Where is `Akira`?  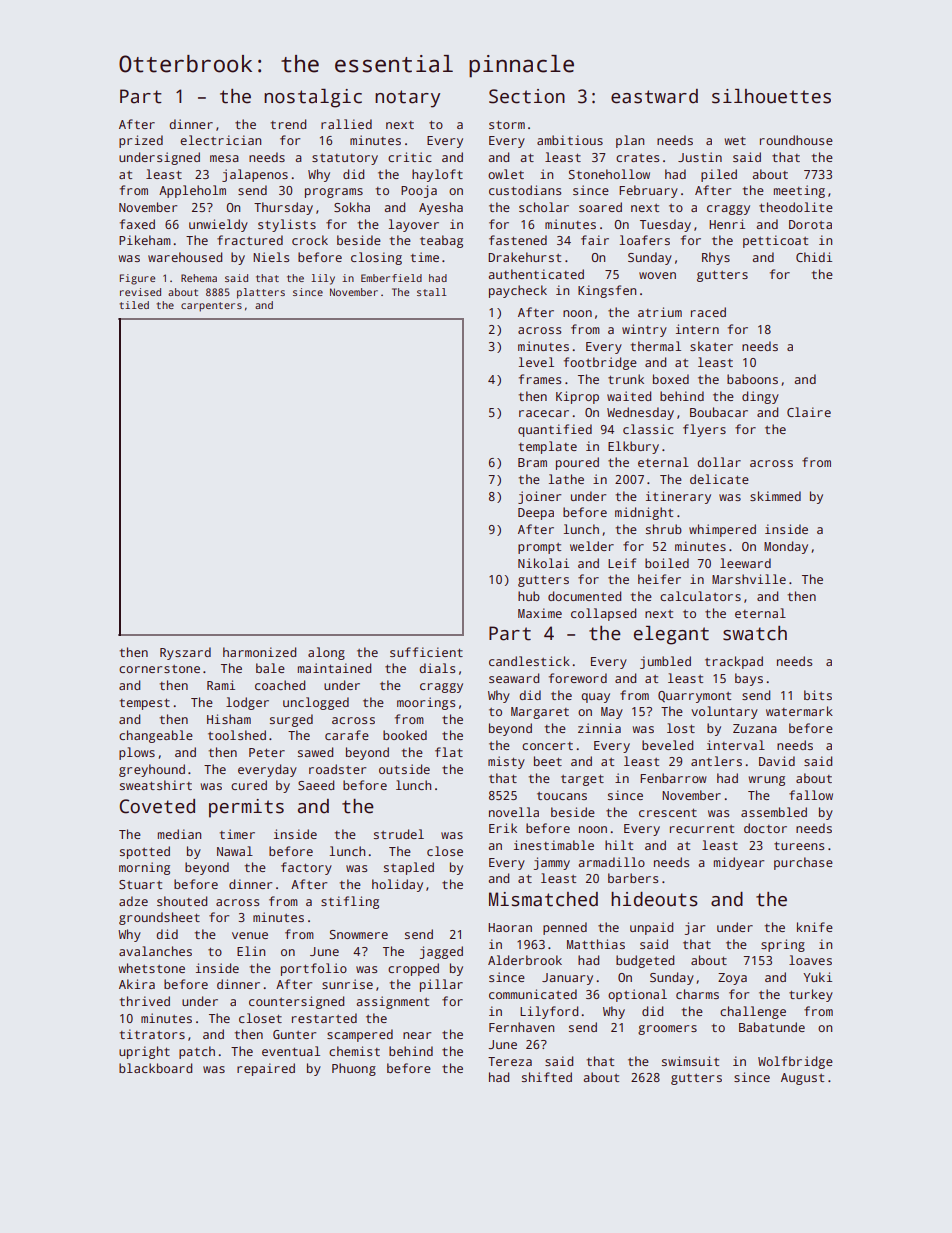
Akira is located at coordinates (137, 984).
